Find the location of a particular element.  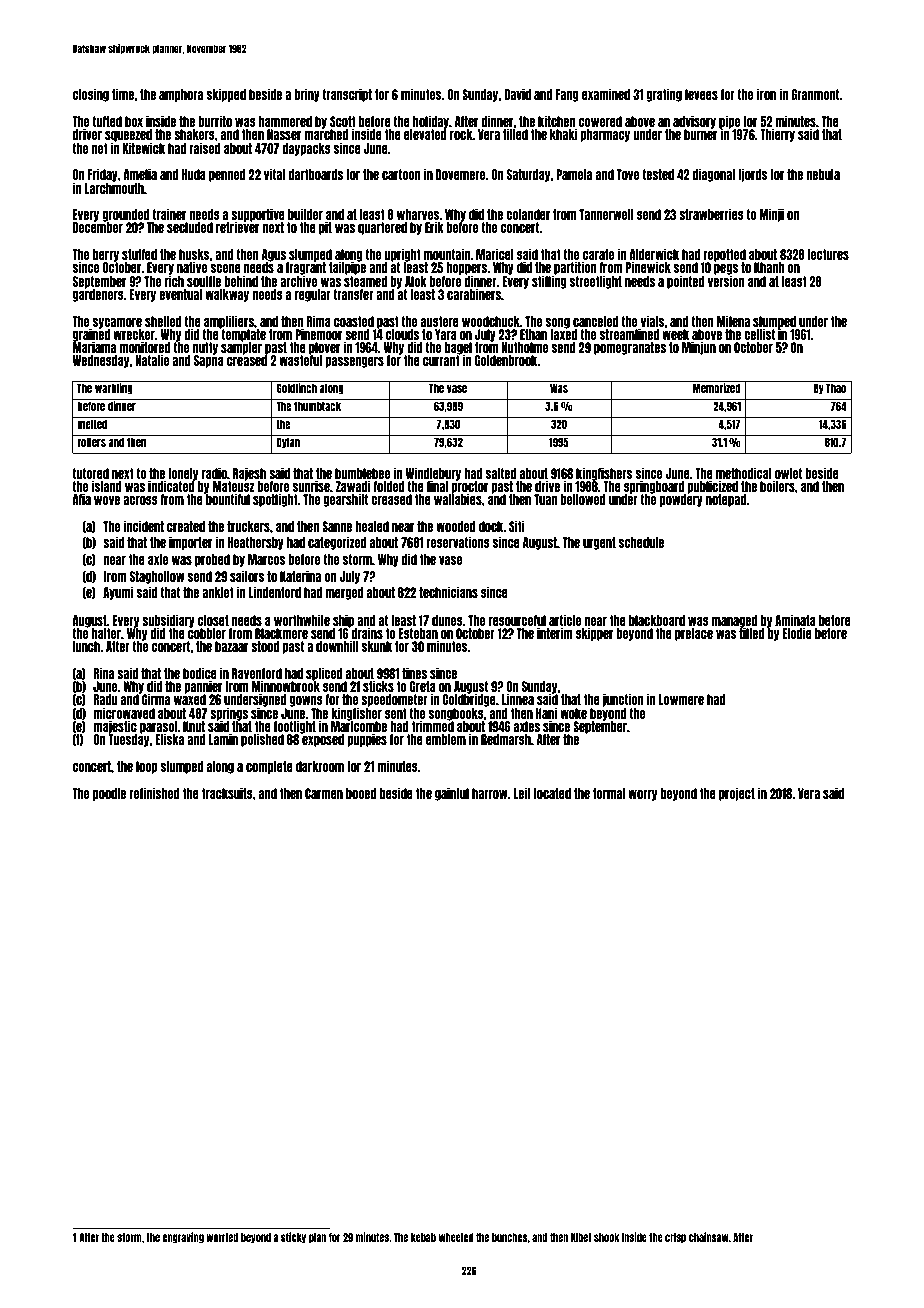

gainful is located at coordinates (452, 794).
